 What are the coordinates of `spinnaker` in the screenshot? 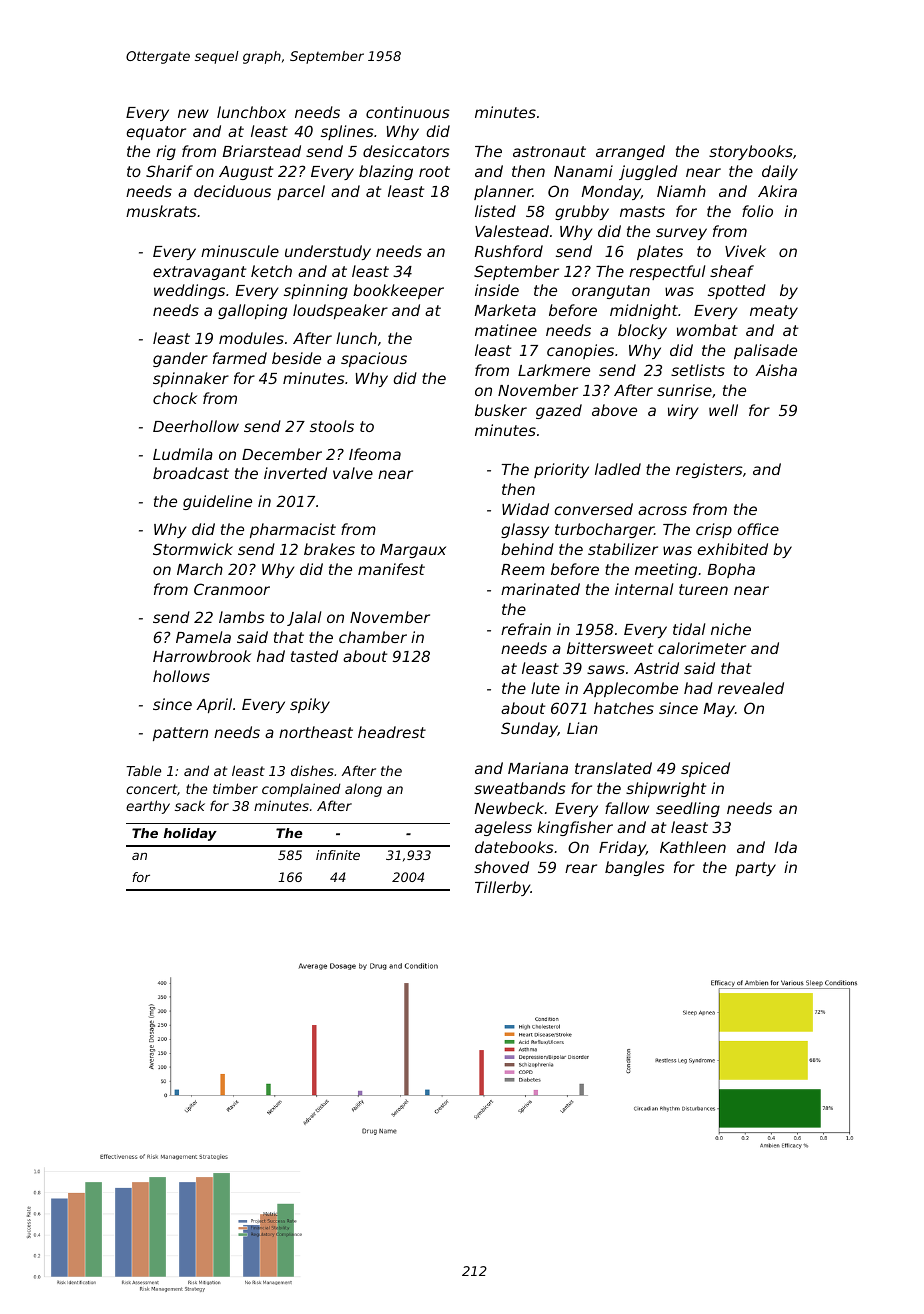 It's located at (191, 379).
